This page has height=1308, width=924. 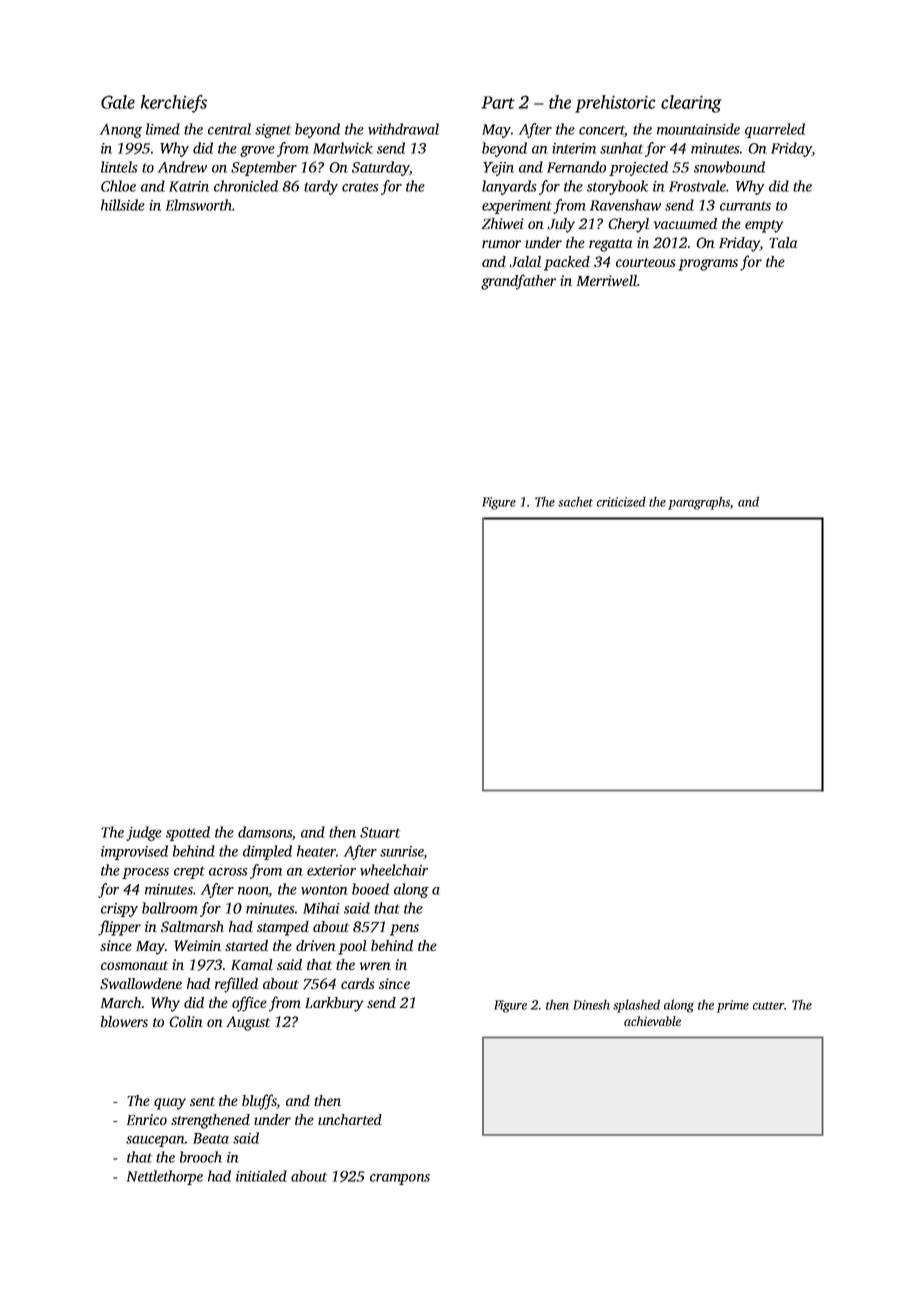 I want to click on Gale, so click(x=118, y=102).
